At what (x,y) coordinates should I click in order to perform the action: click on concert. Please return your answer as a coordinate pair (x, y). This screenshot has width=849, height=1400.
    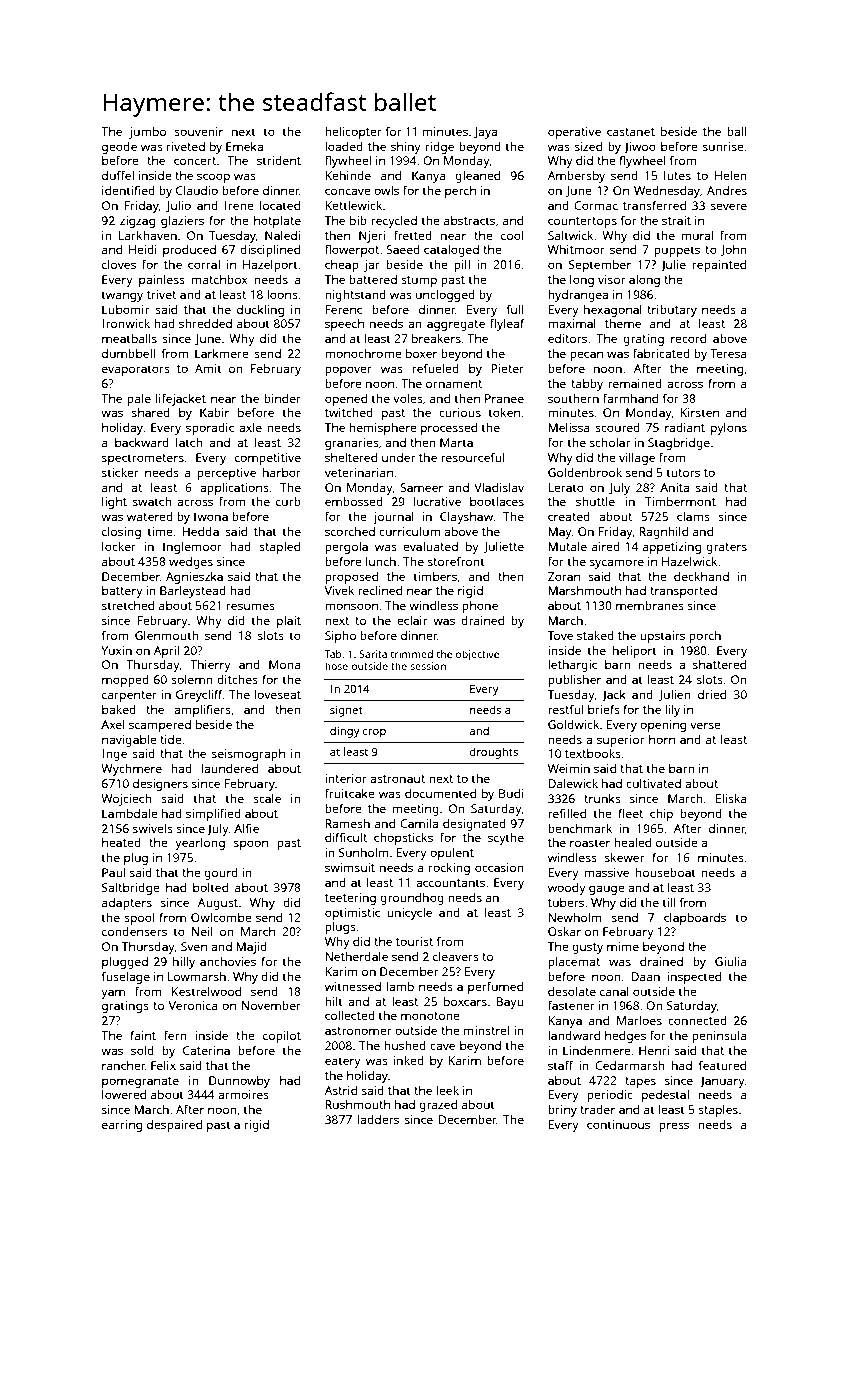
    Looking at the image, I should click on (195, 161).
